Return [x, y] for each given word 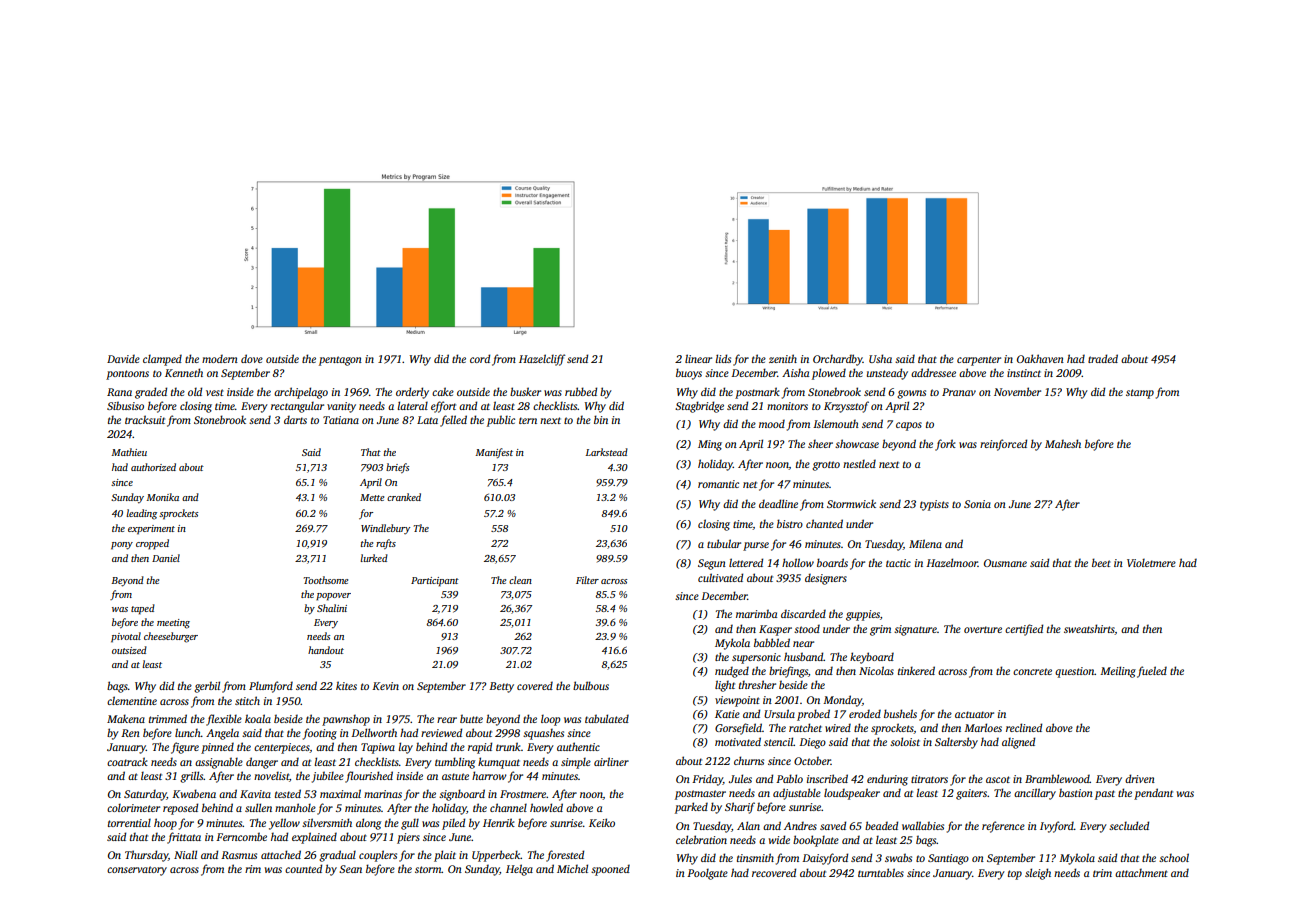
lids [723, 358]
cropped [152, 544]
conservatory [137, 871]
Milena [925, 543]
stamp [1140, 394]
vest [215, 392]
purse [756, 546]
